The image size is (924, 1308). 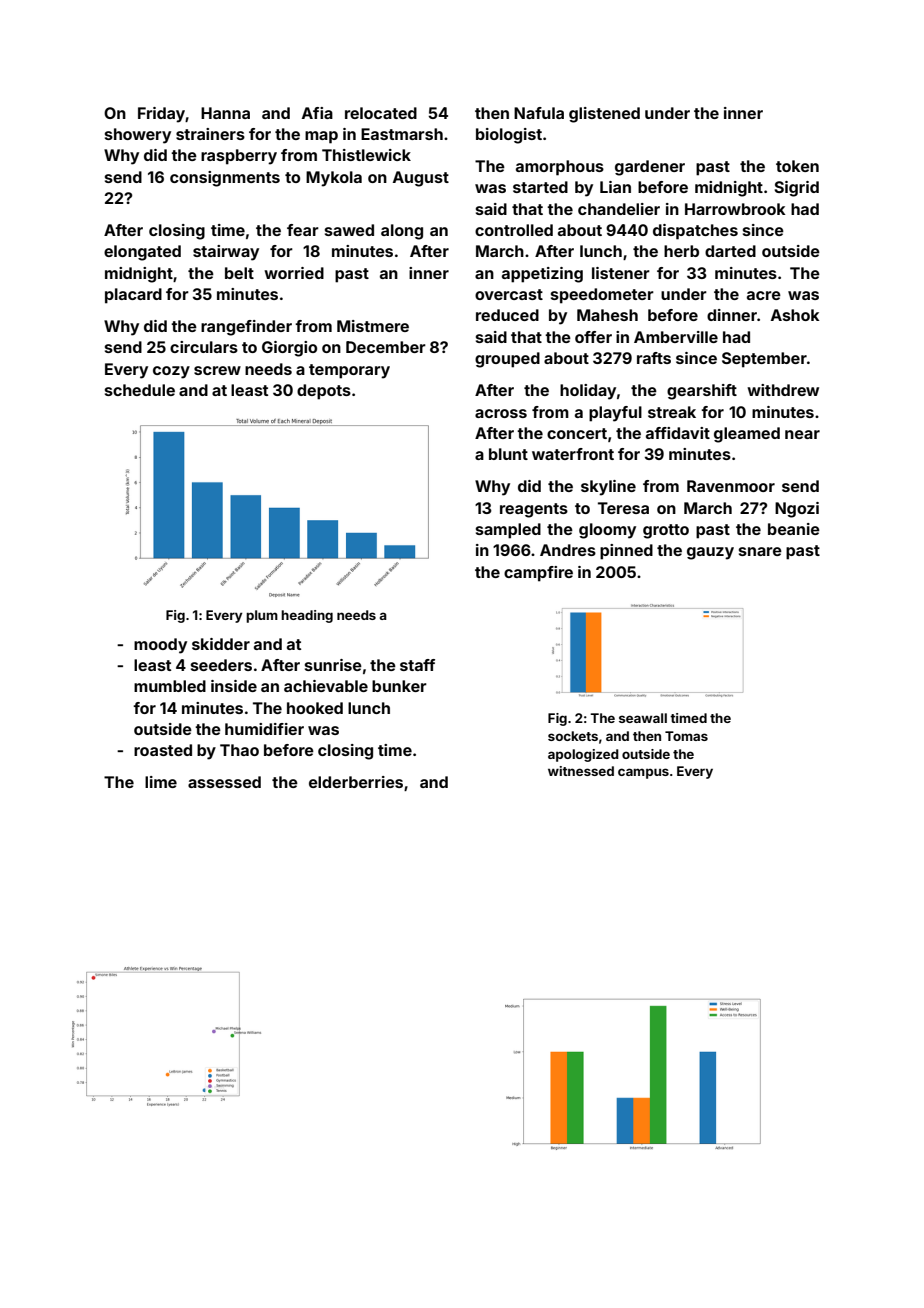 I want to click on gardener, so click(x=650, y=168).
